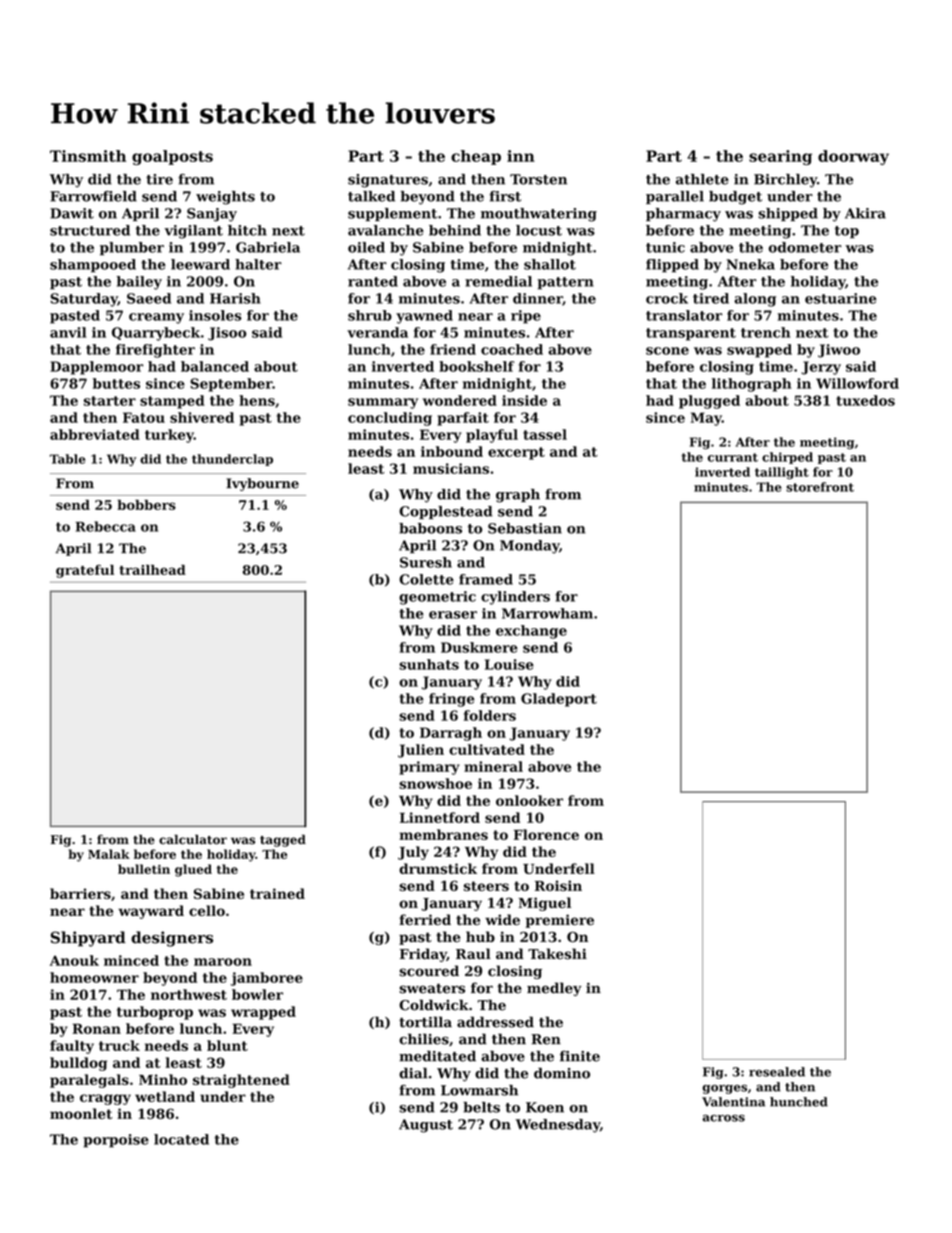  Describe the element at coordinates (560, 921) in the image. I see `premiere` at that location.
